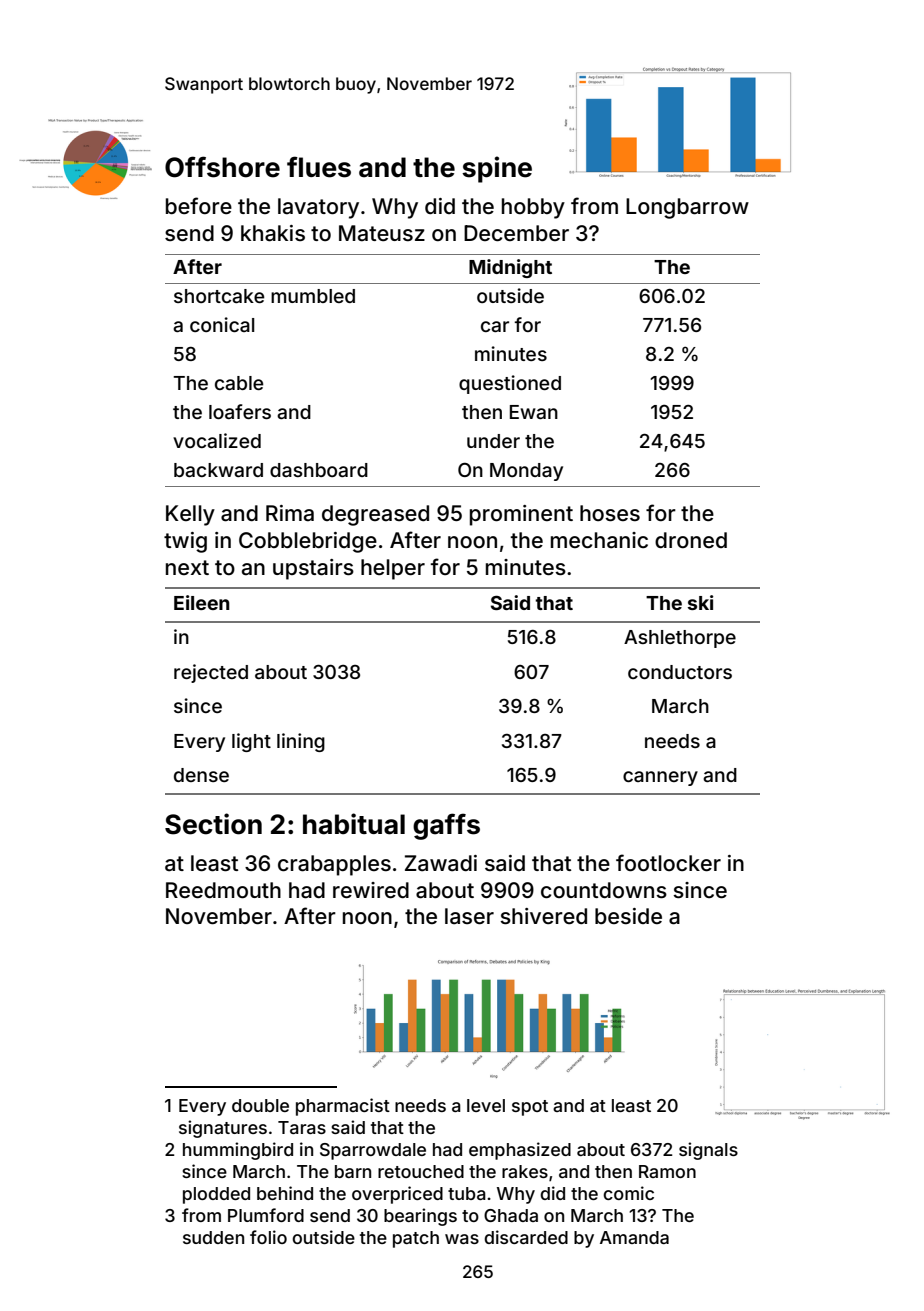  What do you see at coordinates (660, 778) in the document?
I see `cannery` at bounding box center [660, 778].
